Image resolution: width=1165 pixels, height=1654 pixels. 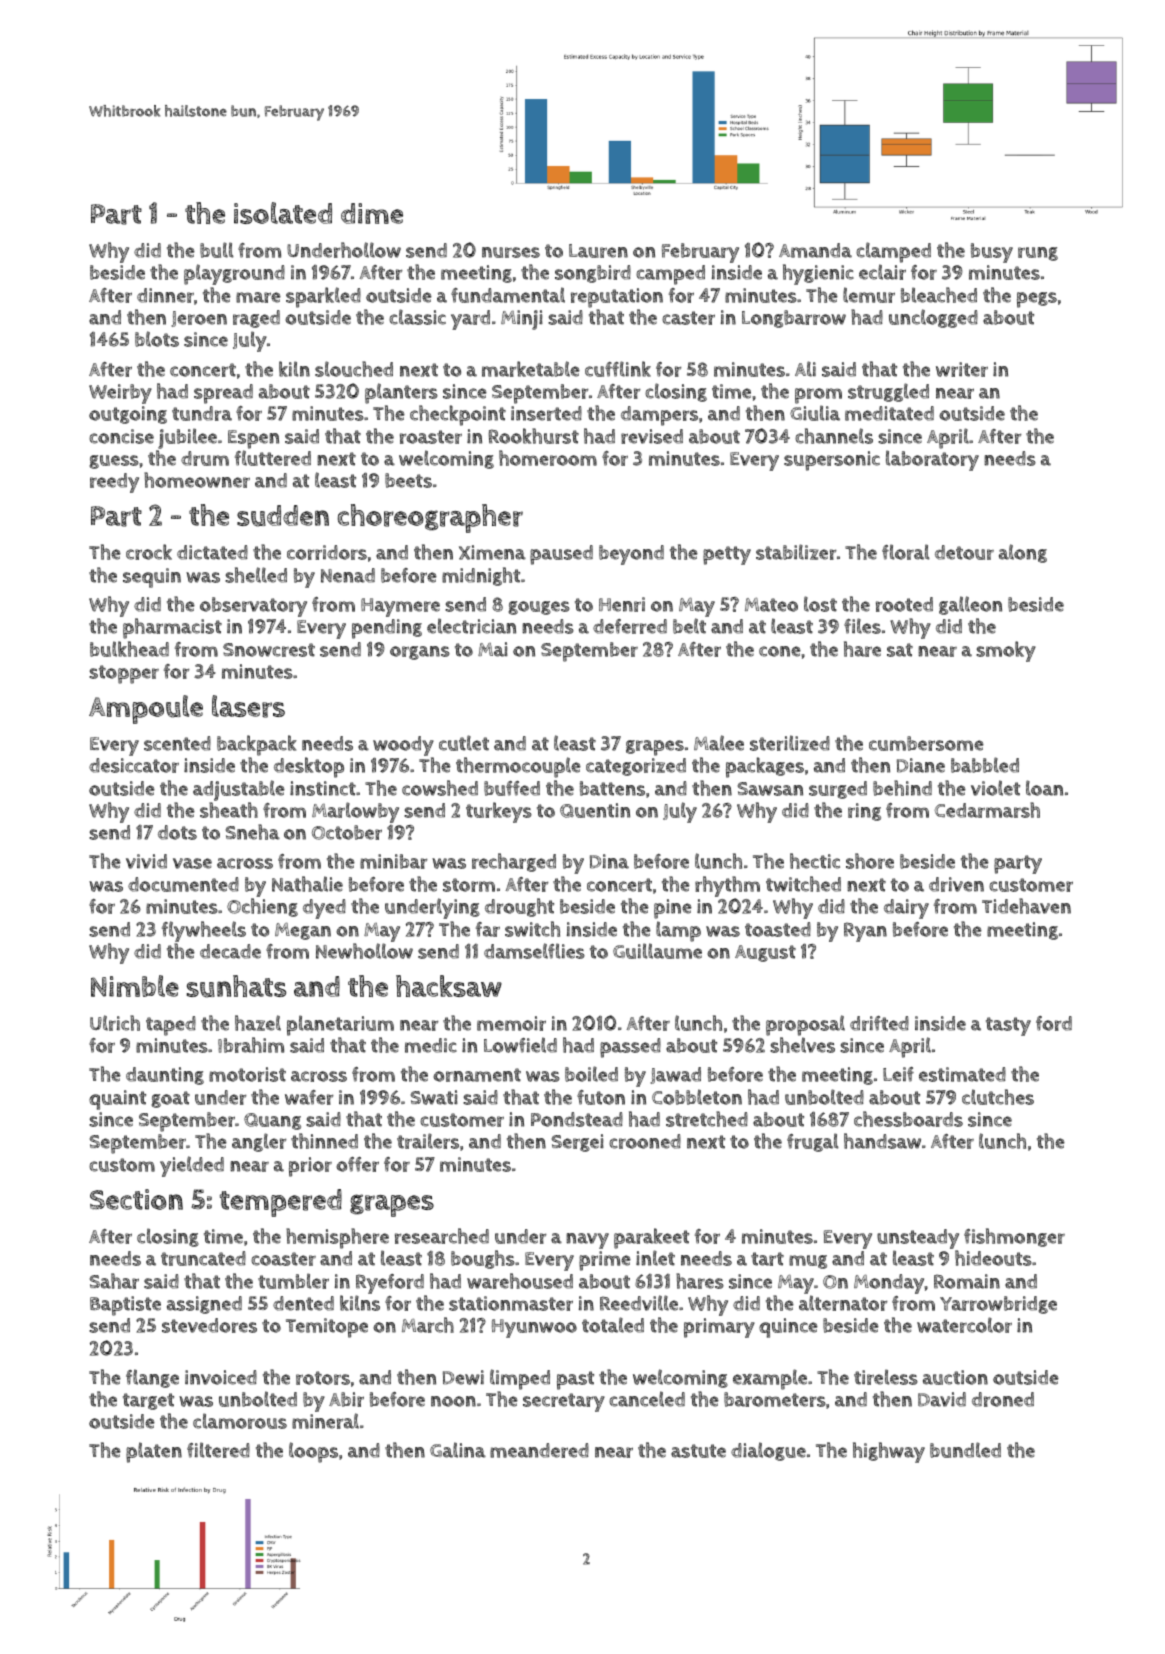 I want to click on nurses, so click(x=511, y=252).
